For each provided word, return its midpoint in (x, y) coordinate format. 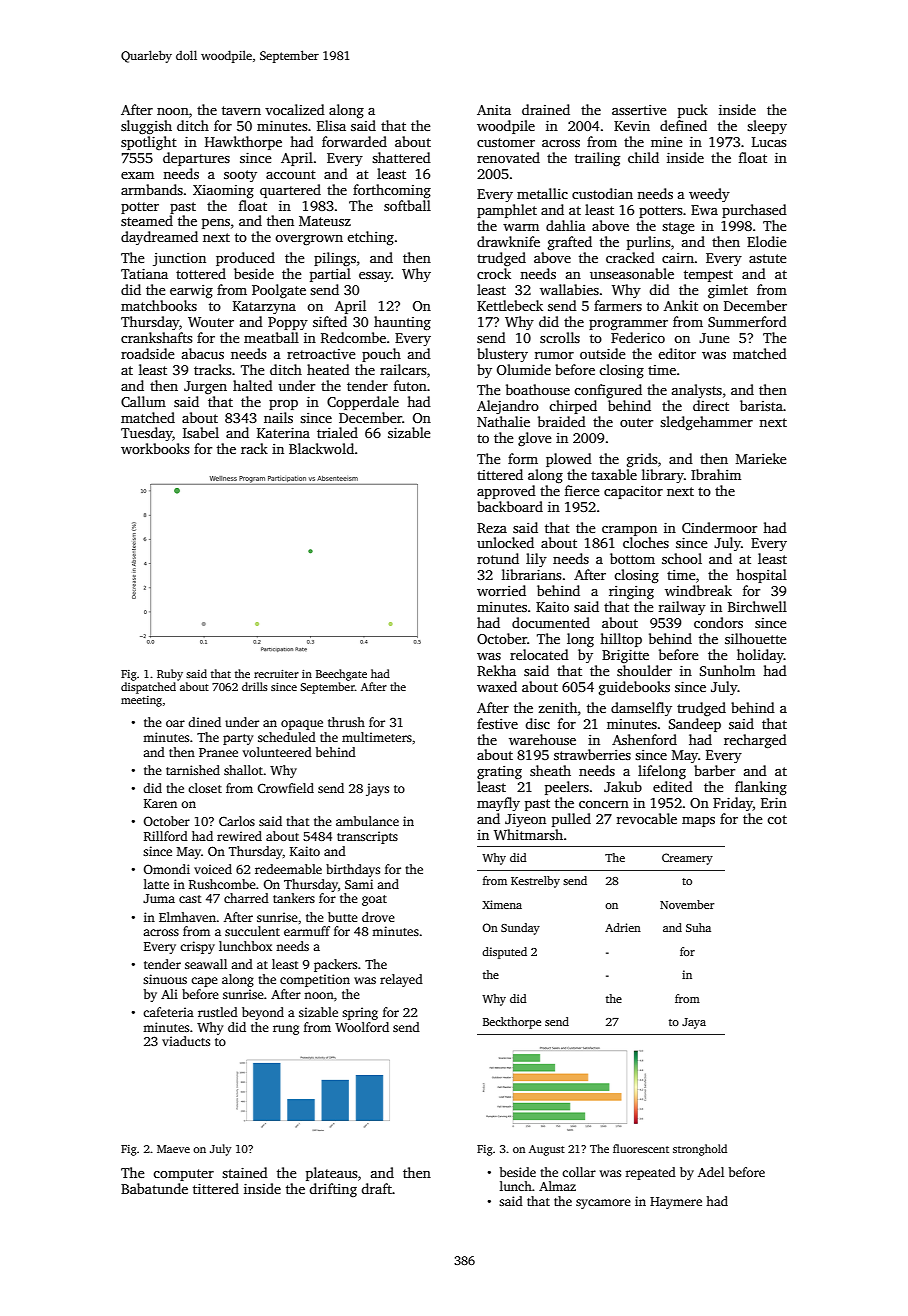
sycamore (603, 1204)
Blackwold (321, 448)
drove (378, 917)
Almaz (557, 1186)
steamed (147, 220)
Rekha (496, 670)
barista (761, 405)
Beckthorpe (512, 1023)
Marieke (761, 458)
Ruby (170, 675)
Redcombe (353, 337)
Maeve (173, 1149)
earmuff (307, 931)
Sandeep (695, 725)
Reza (492, 528)
